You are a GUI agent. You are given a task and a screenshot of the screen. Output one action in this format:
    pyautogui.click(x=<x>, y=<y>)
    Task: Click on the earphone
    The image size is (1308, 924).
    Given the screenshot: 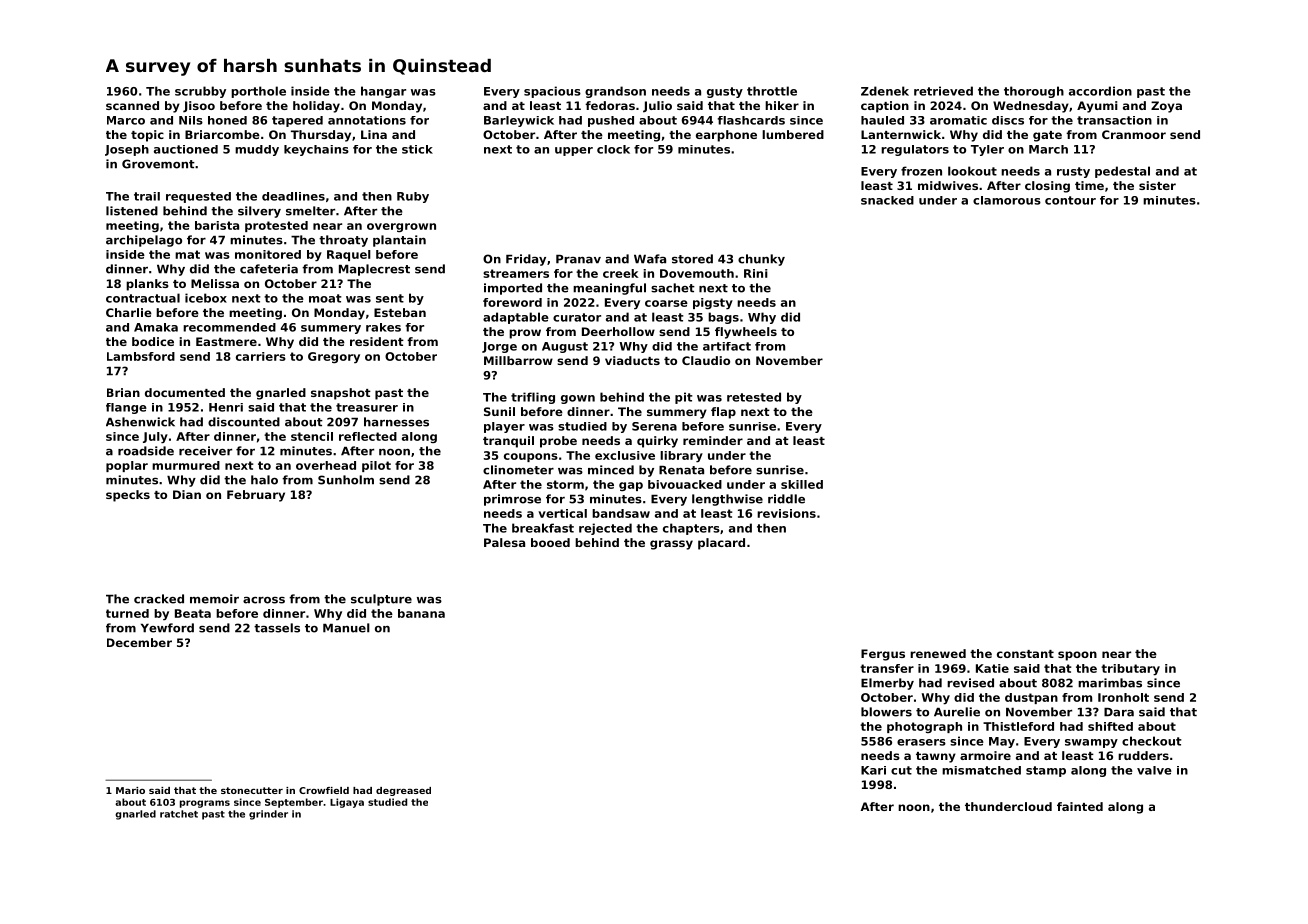 What is the action you would take?
    pyautogui.click(x=726, y=136)
